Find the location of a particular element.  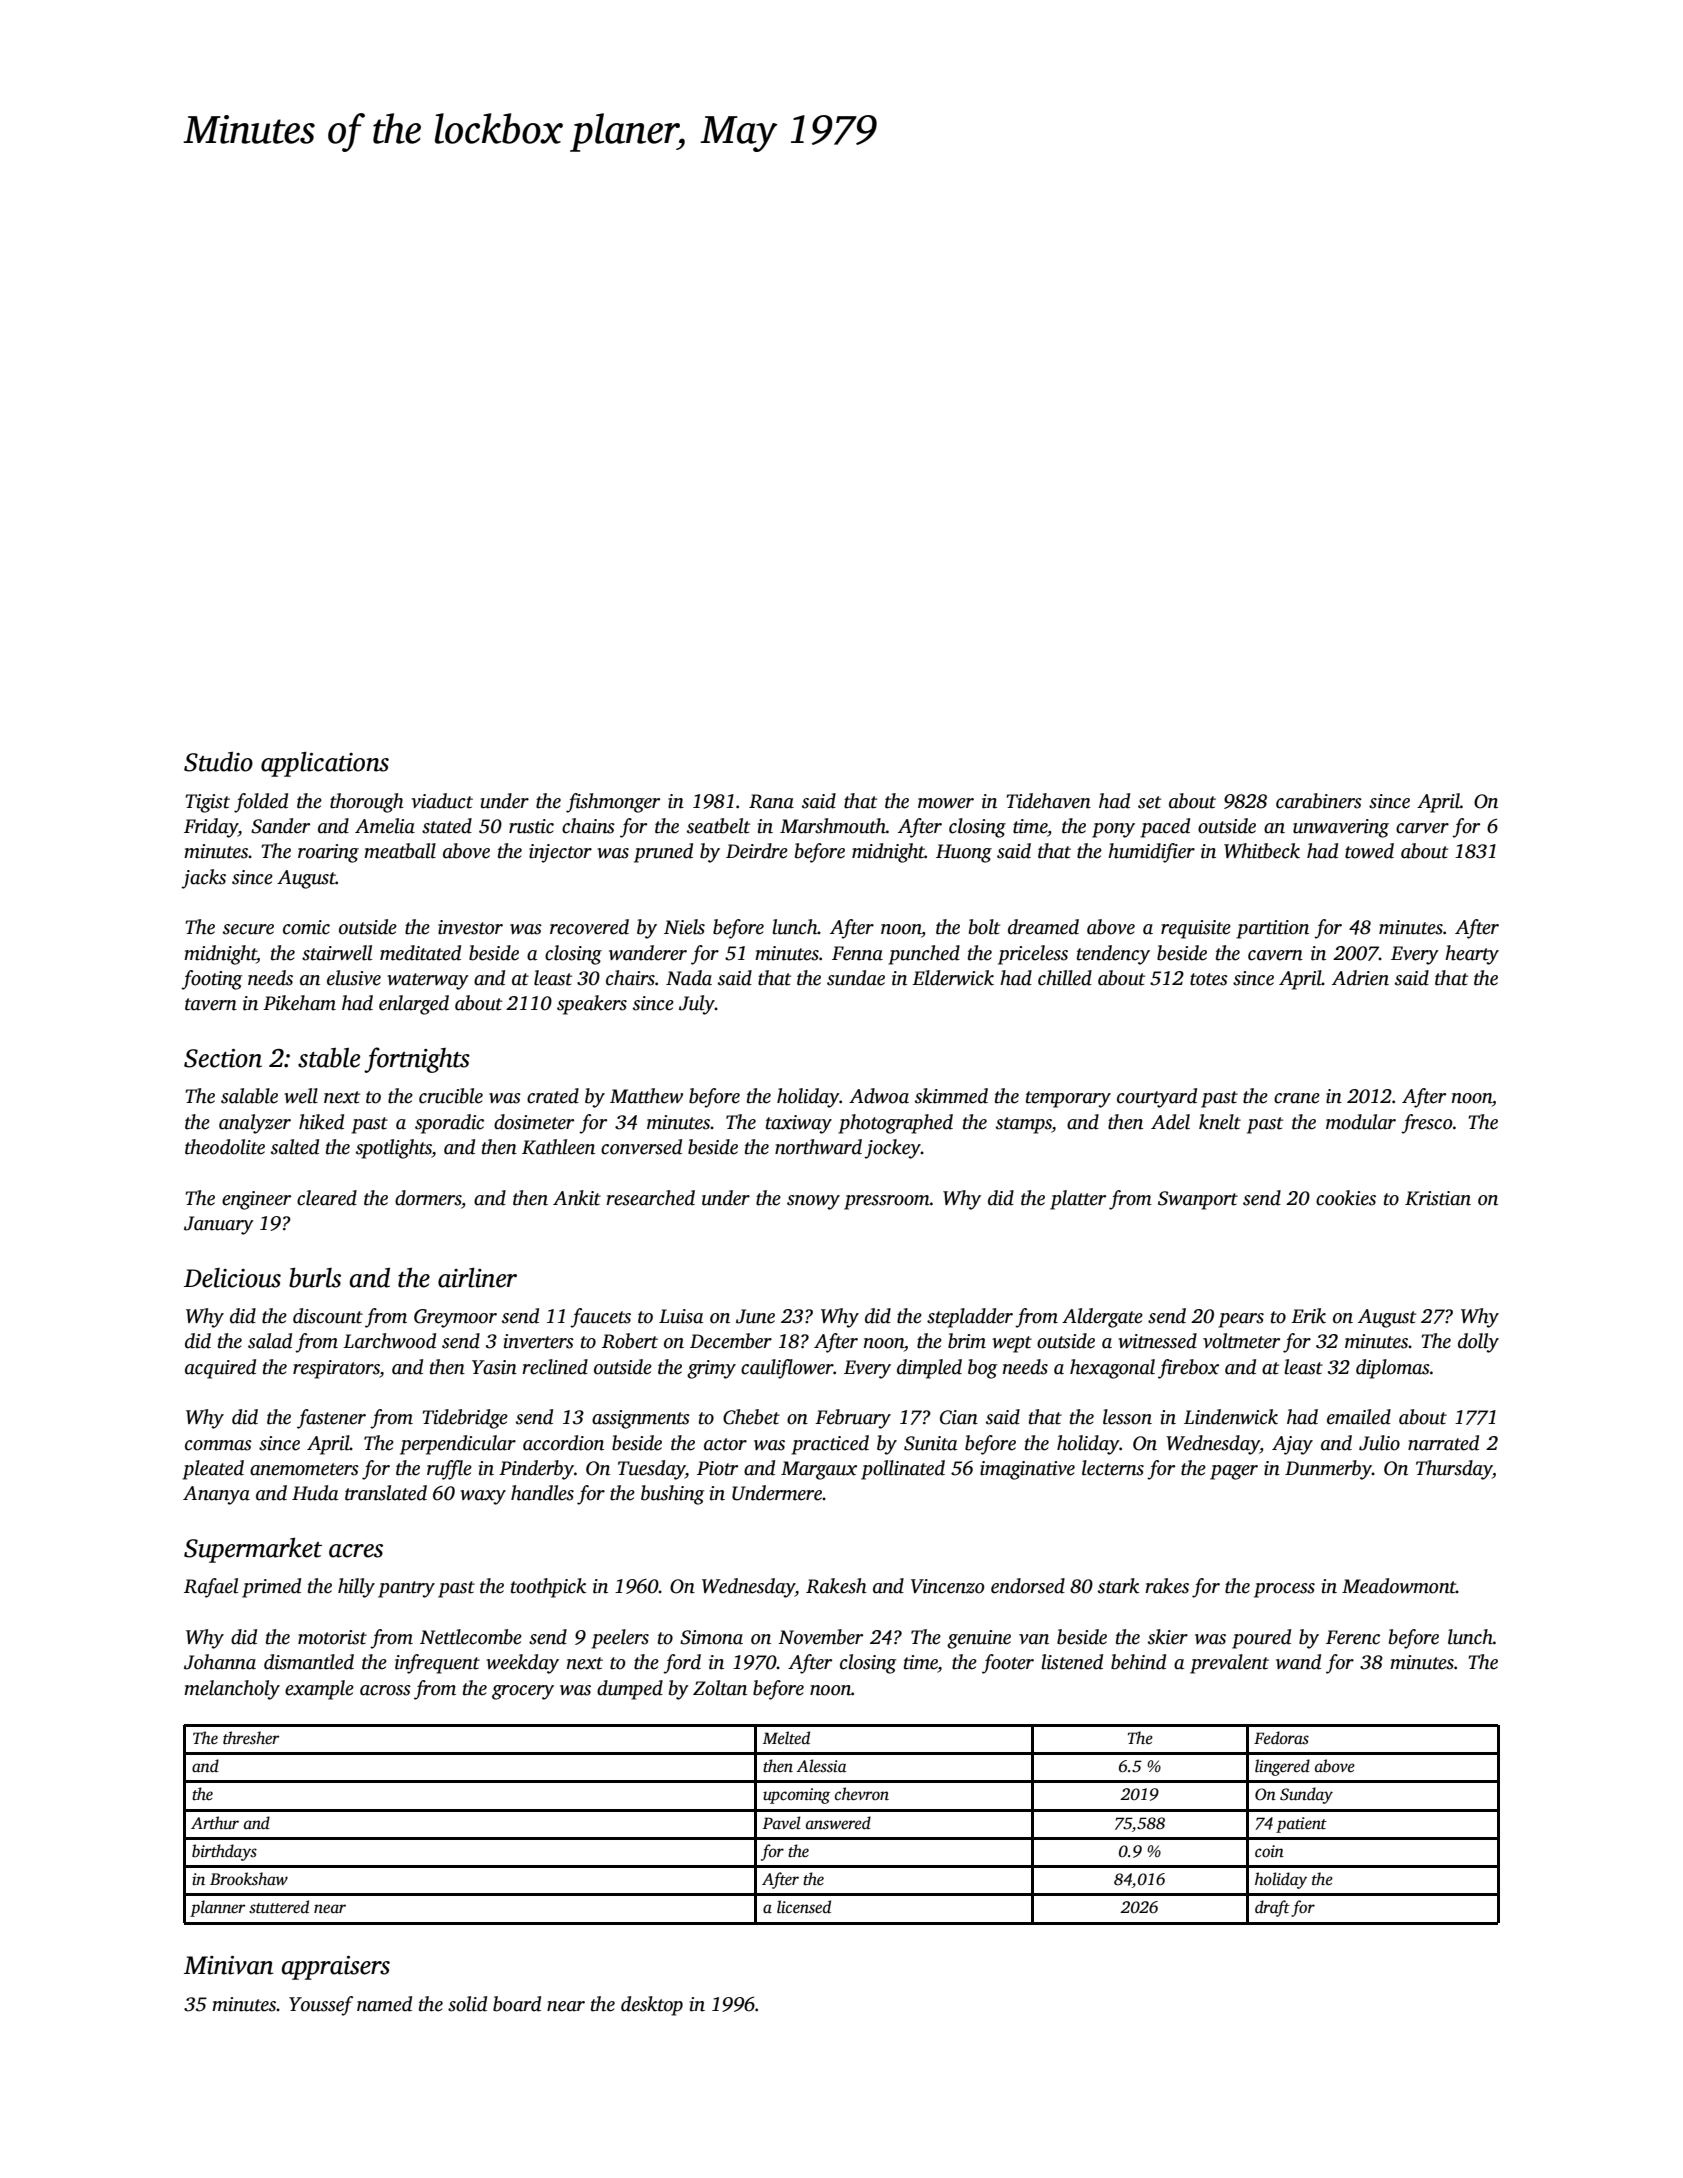

pollinated is located at coordinates (903, 1470).
